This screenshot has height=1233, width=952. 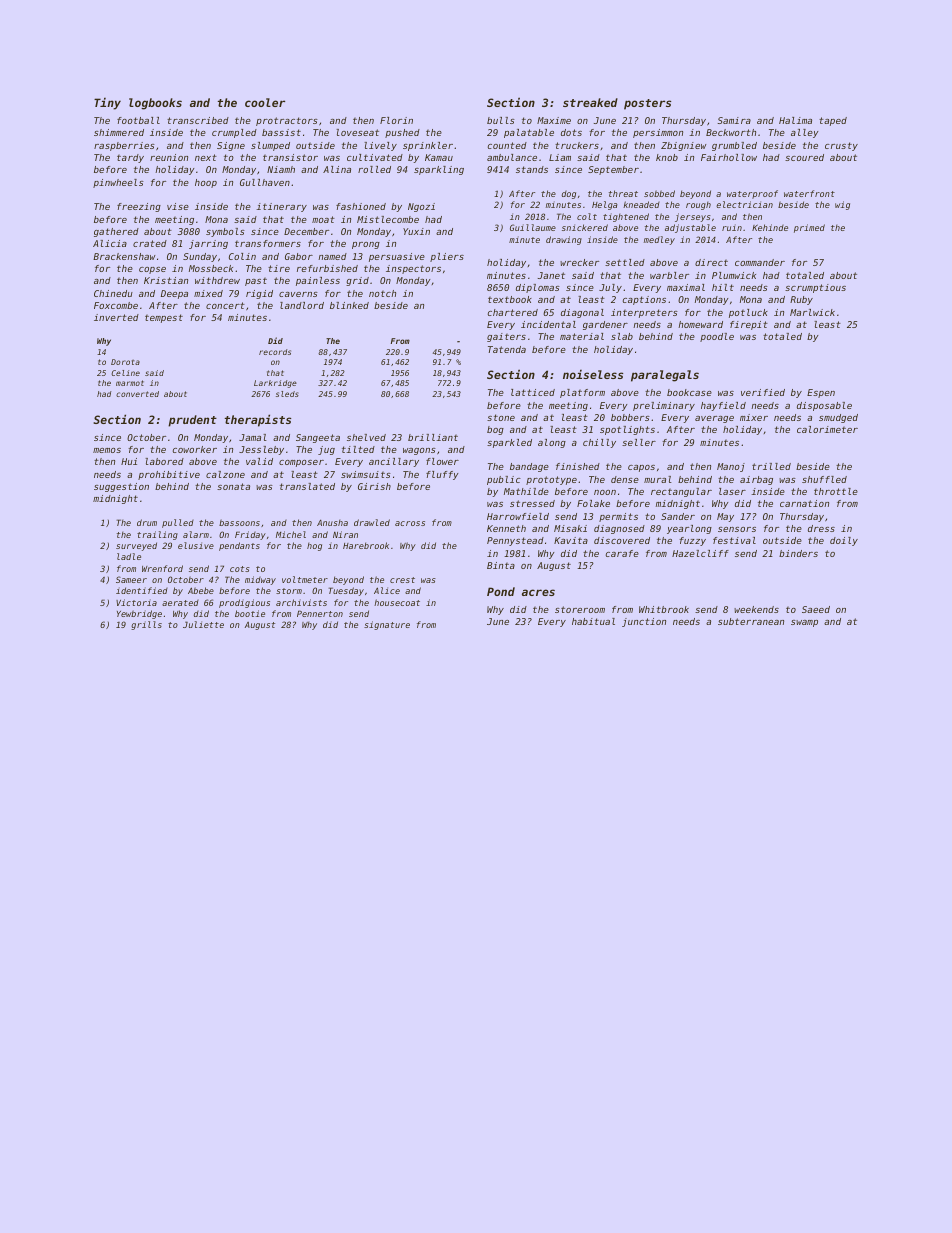 What do you see at coordinates (396, 120) in the screenshot?
I see `Florin` at bounding box center [396, 120].
